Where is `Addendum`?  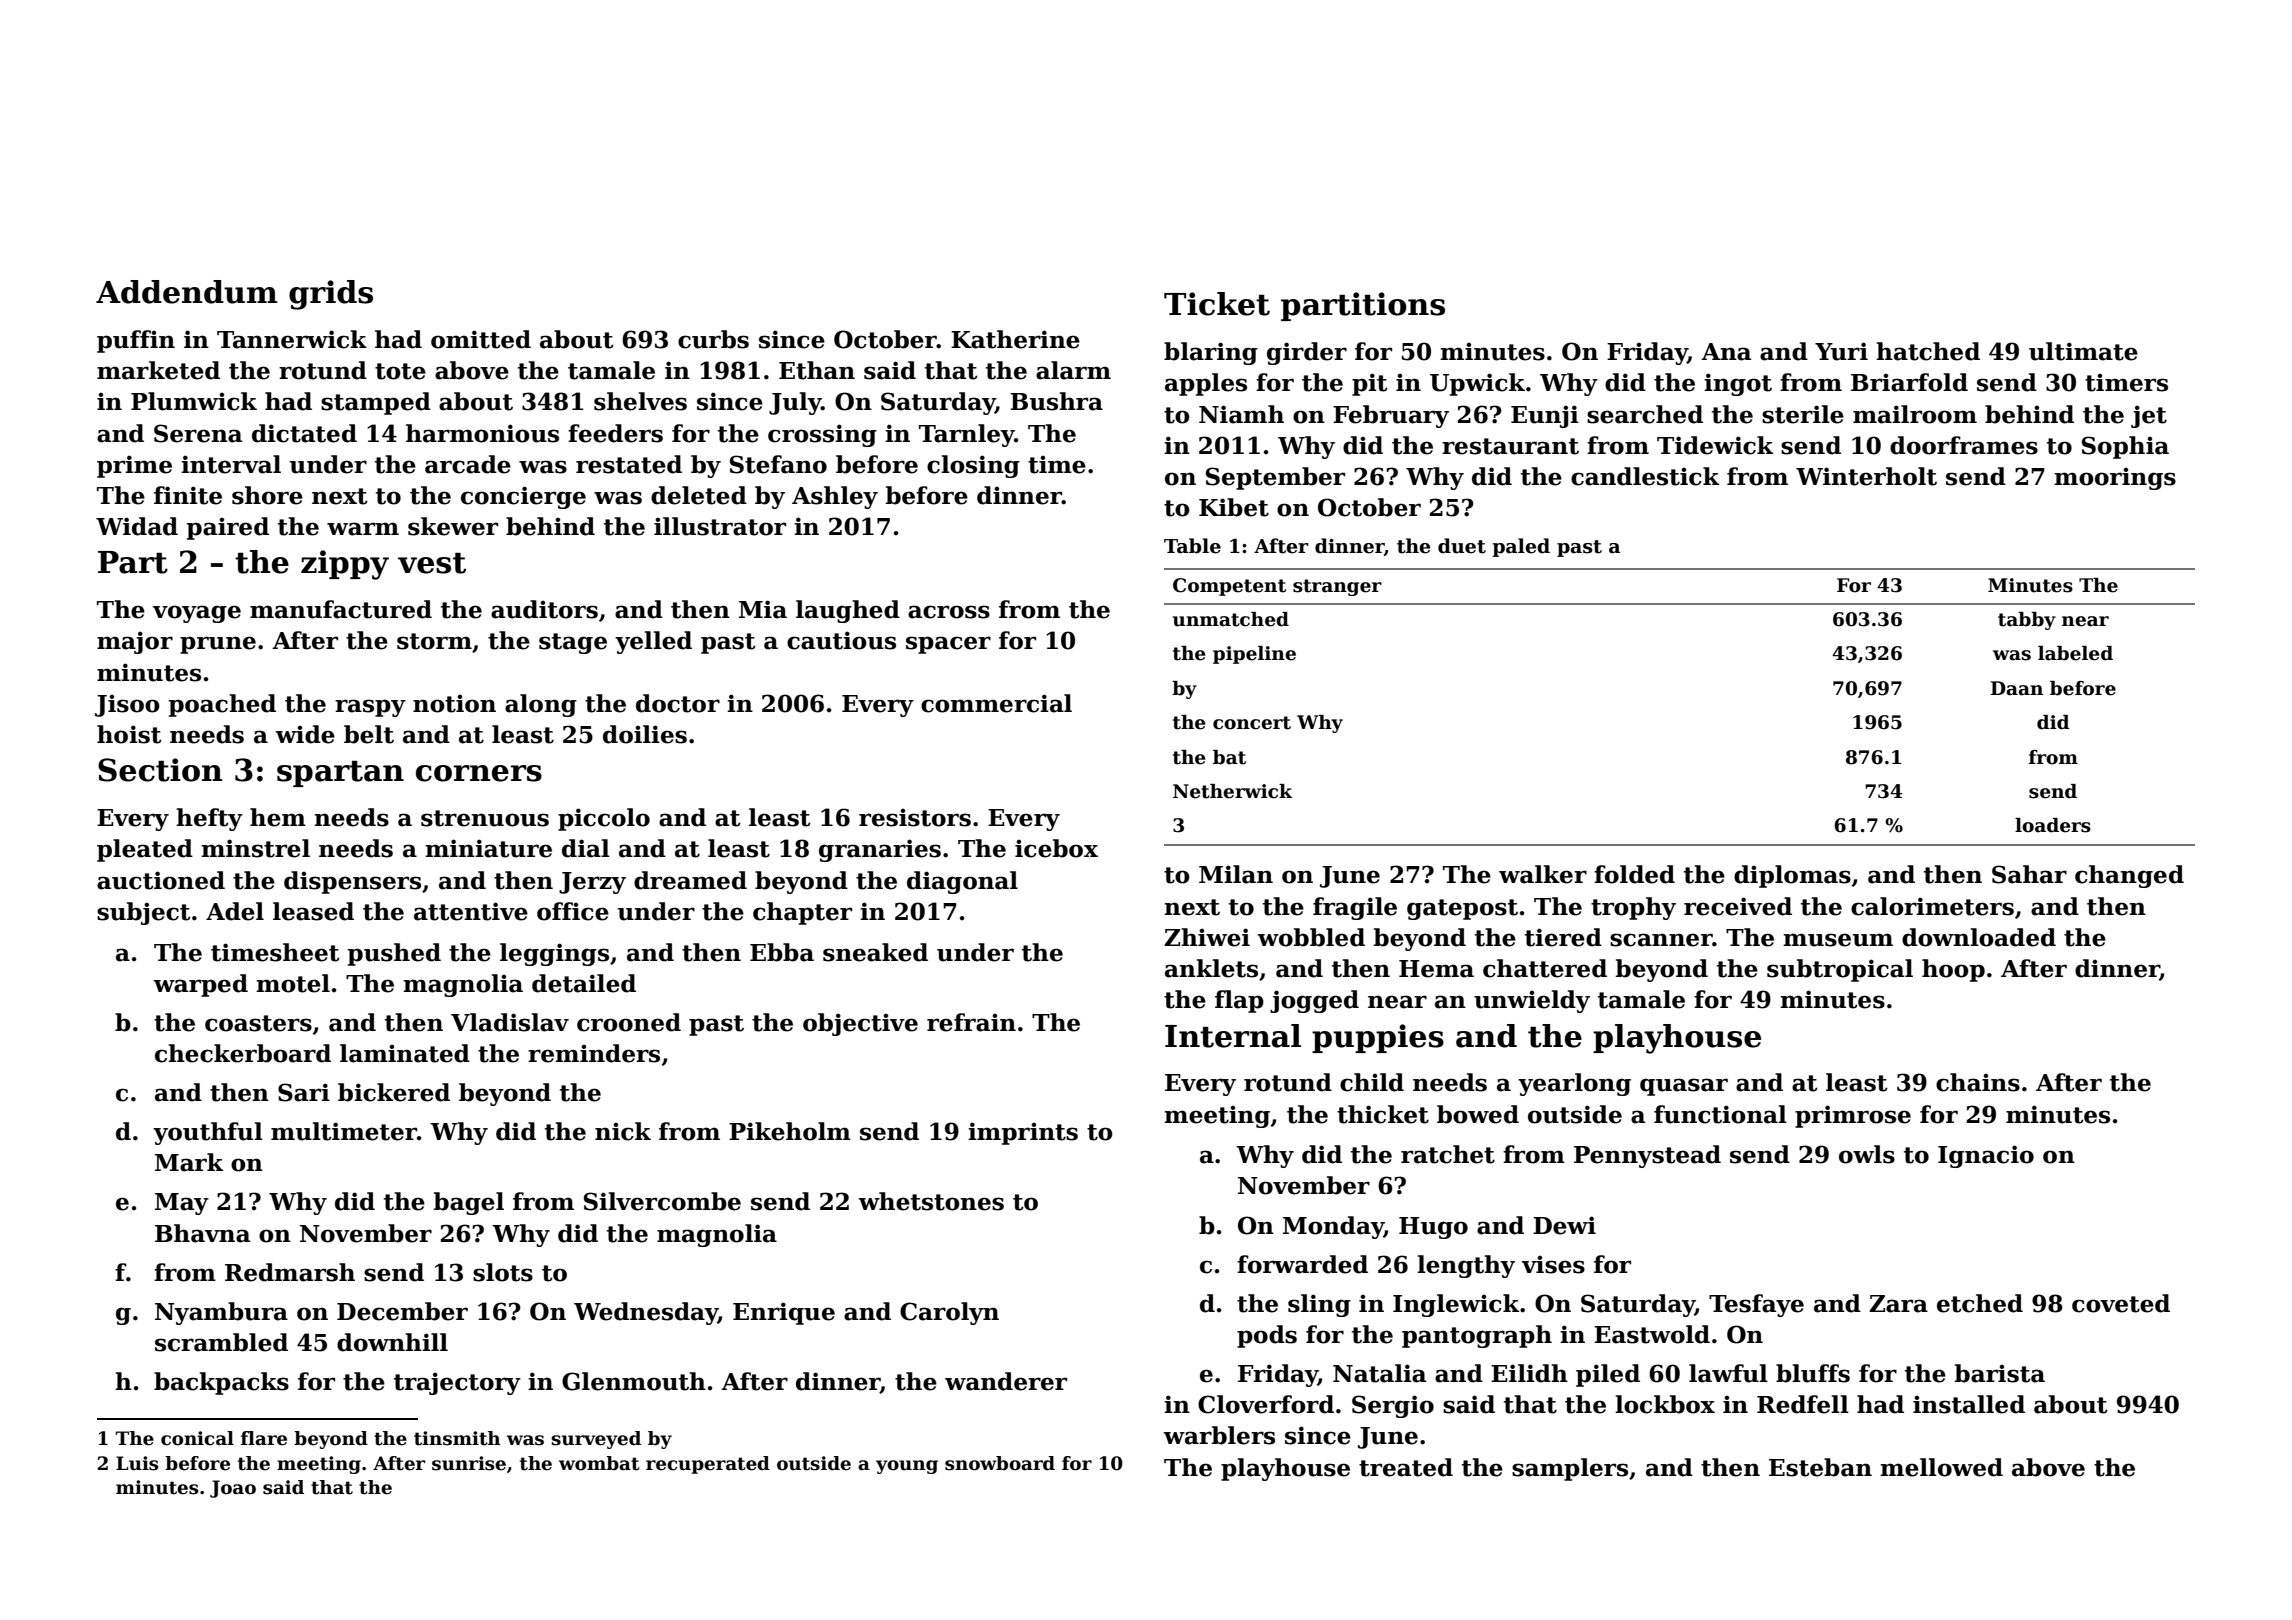 Addendum is located at coordinates (186, 292).
